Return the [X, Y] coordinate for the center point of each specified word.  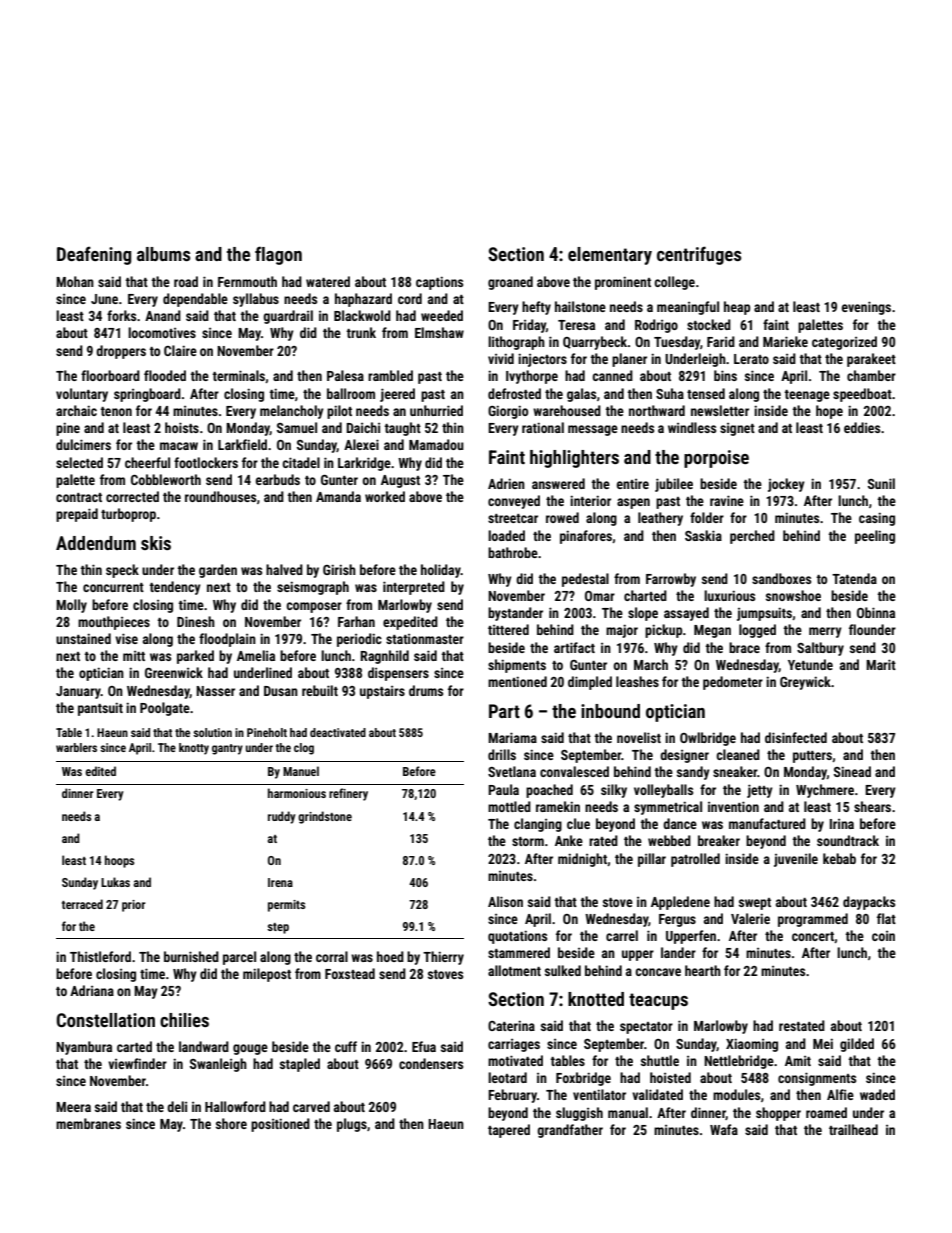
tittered [508, 629]
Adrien [506, 483]
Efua [424, 1046]
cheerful [147, 462]
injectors [542, 360]
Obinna [876, 612]
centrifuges [699, 255]
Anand [163, 315]
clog [304, 749]
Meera [73, 1107]
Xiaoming [752, 1045]
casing [877, 519]
